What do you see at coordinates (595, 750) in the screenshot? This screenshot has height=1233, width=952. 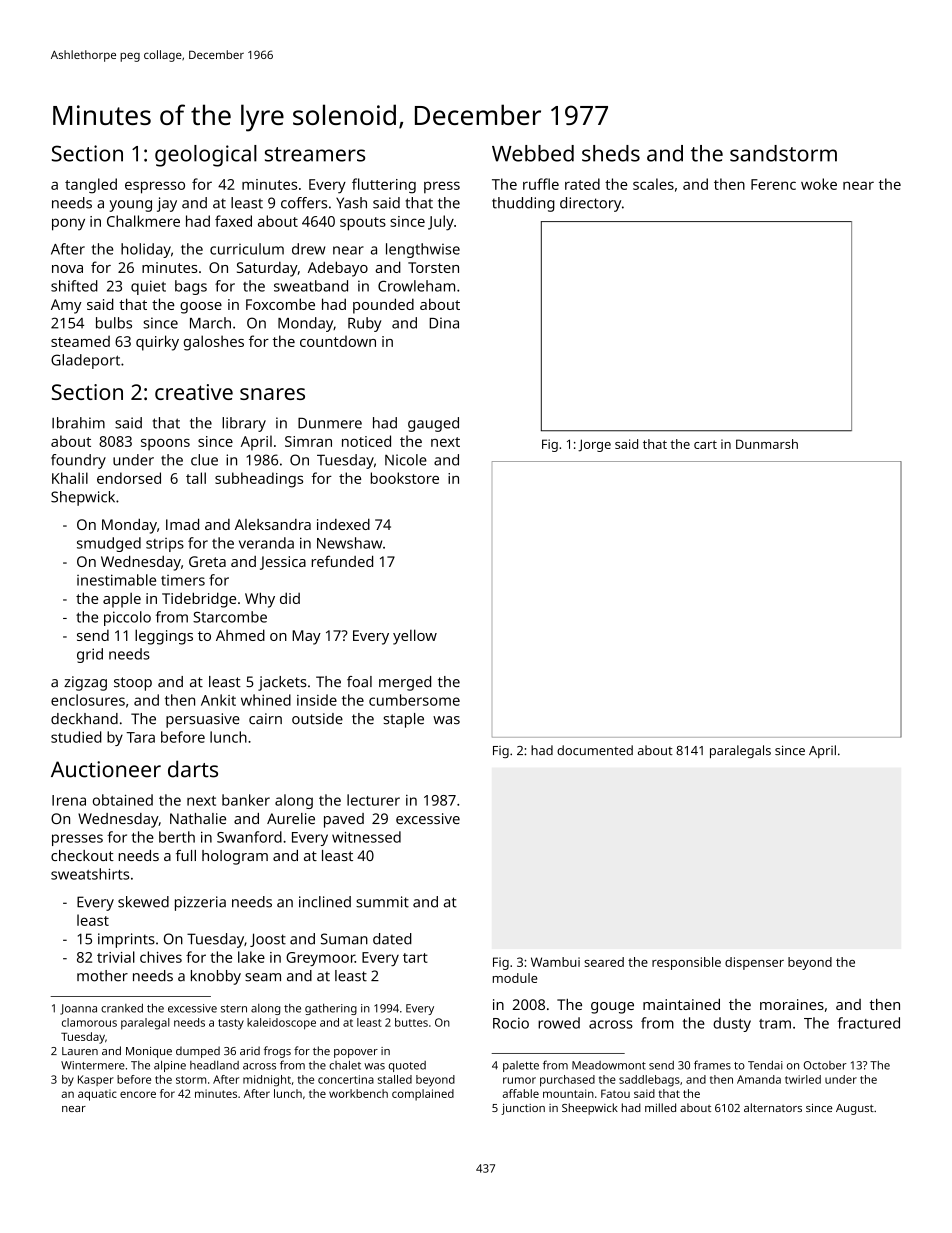 I see `documented` at bounding box center [595, 750].
